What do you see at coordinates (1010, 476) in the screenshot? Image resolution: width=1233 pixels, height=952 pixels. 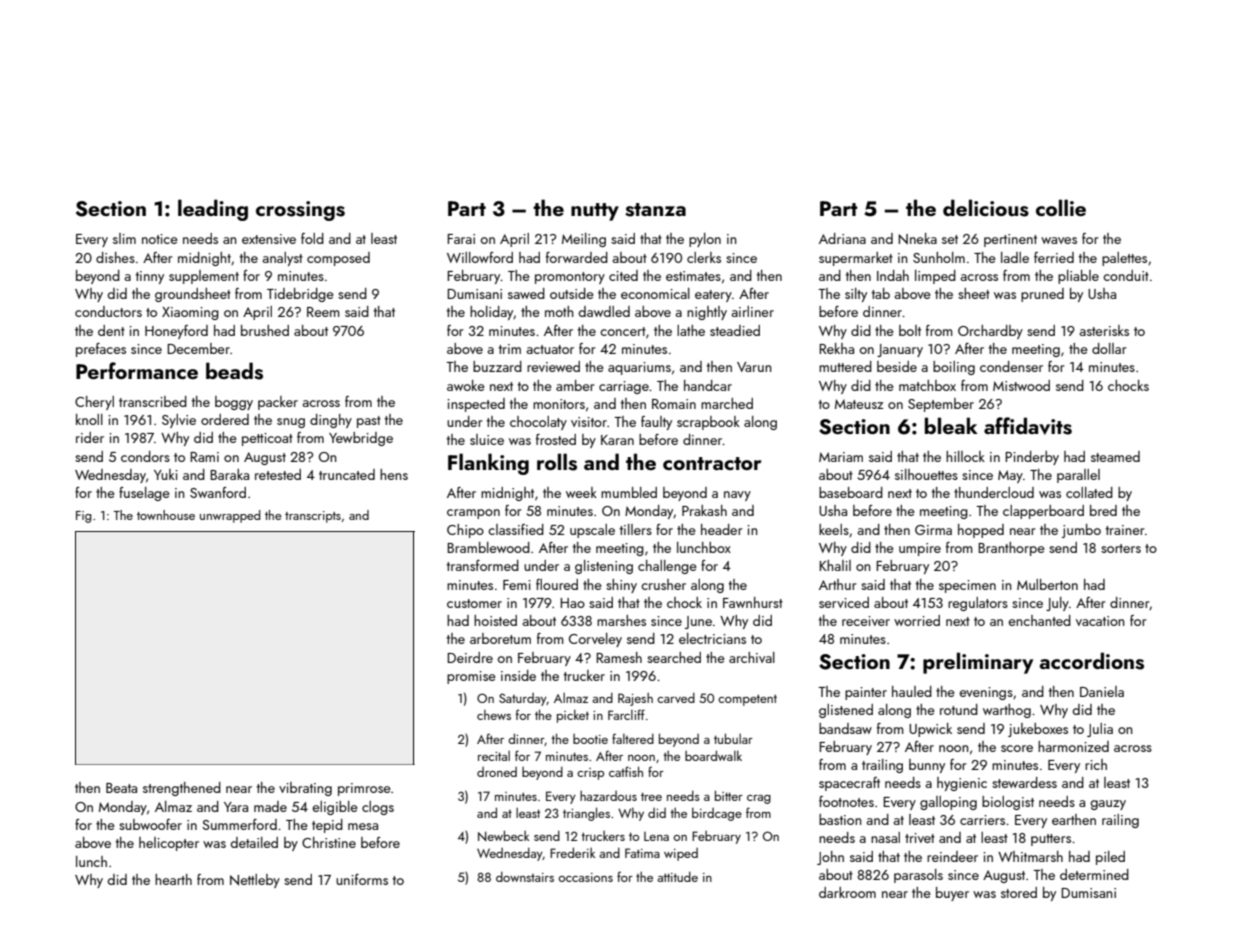 I see `May` at bounding box center [1010, 476].
